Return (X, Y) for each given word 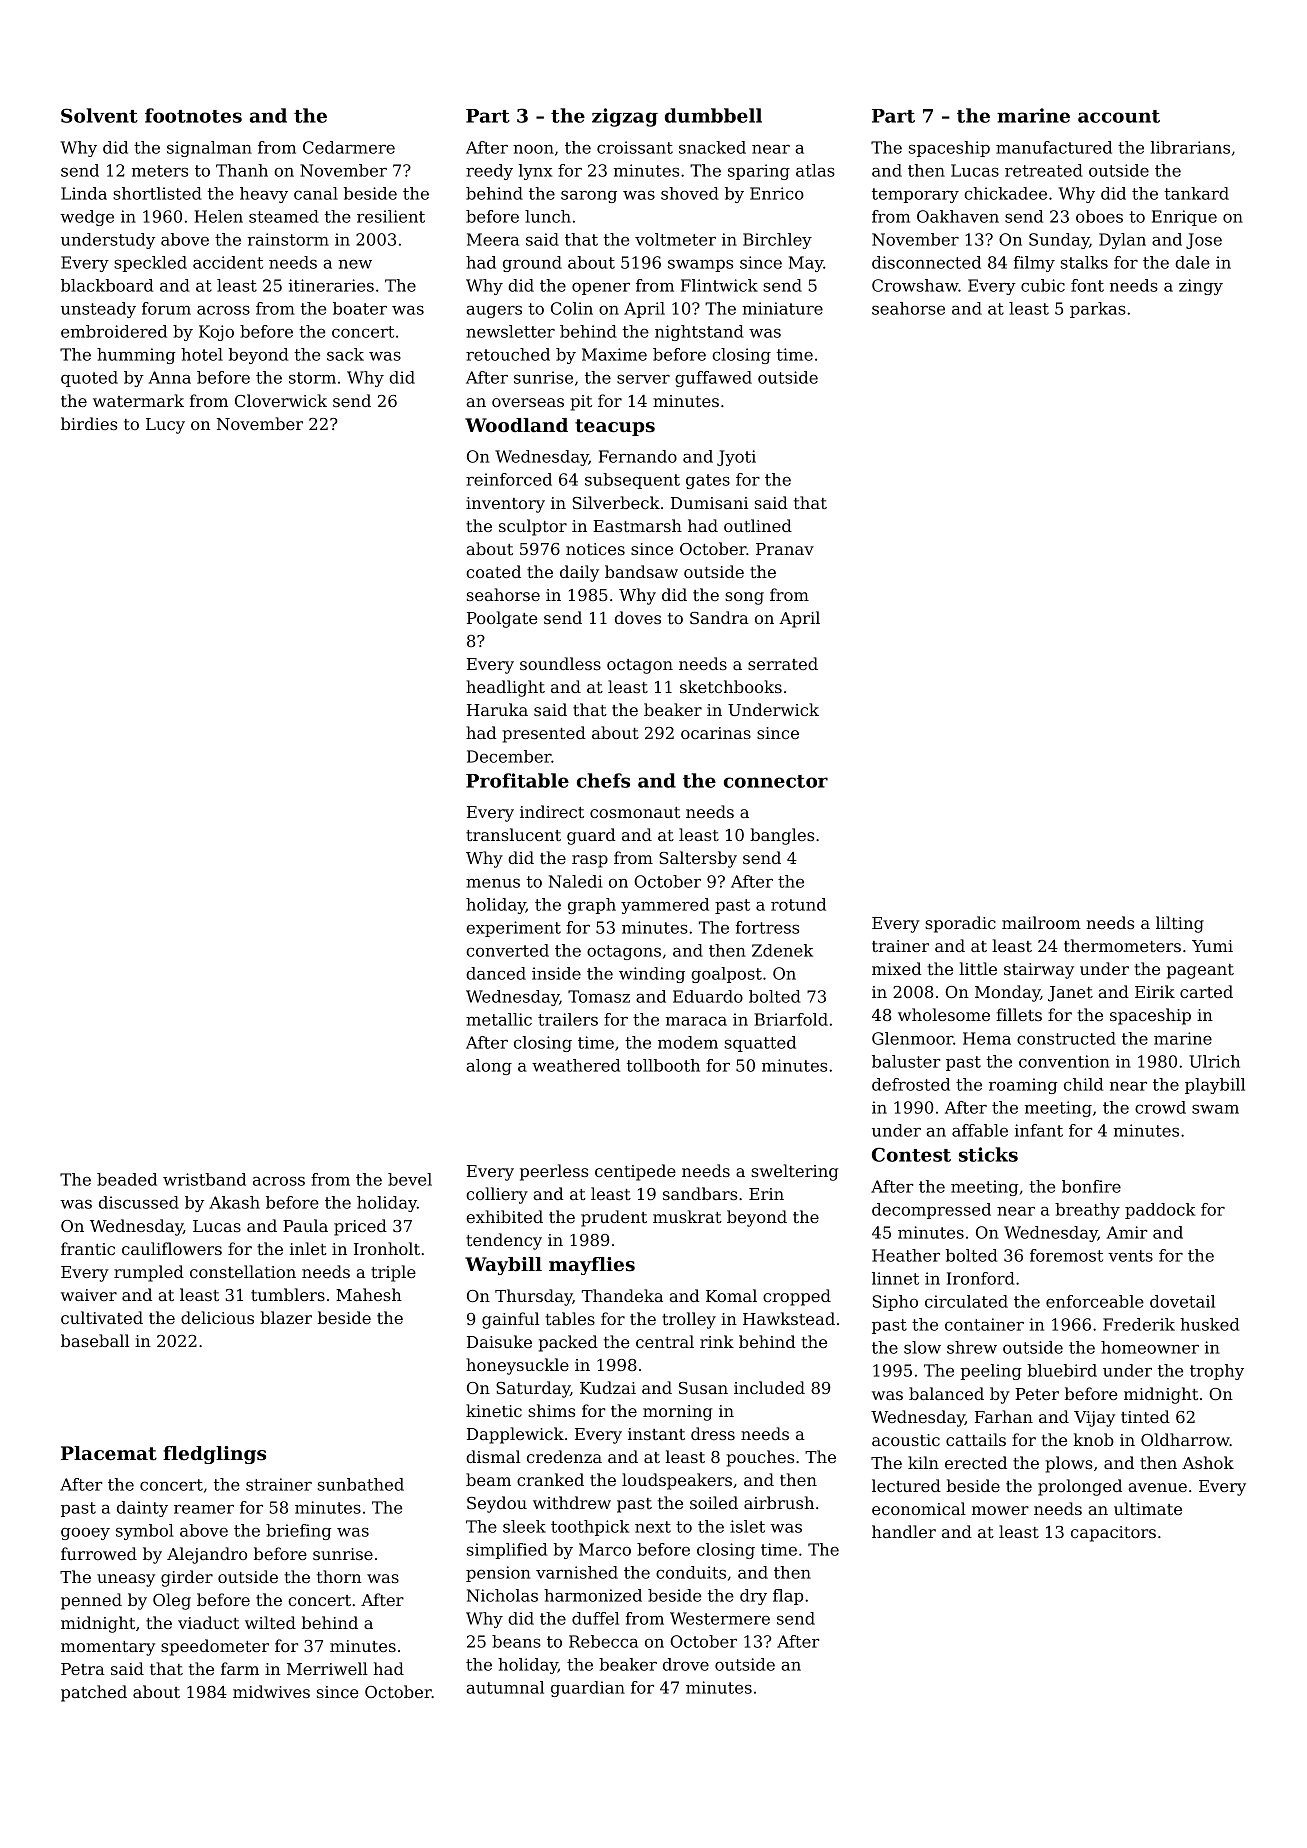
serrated (783, 663)
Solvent (99, 115)
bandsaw (641, 571)
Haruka (497, 709)
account (1119, 116)
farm (240, 1668)
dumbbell (713, 115)
